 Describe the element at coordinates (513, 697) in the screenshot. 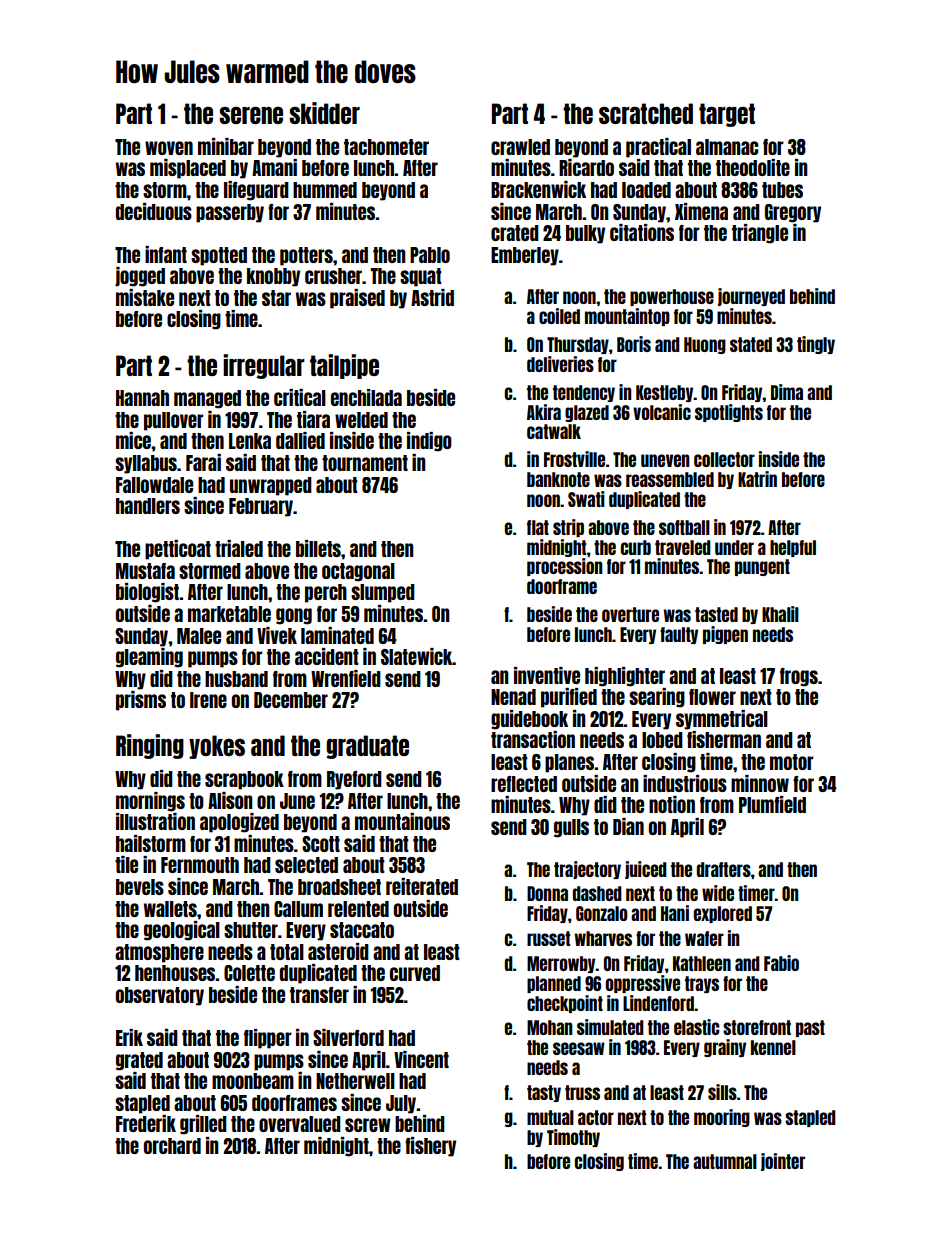

I see `Nenad` at that location.
